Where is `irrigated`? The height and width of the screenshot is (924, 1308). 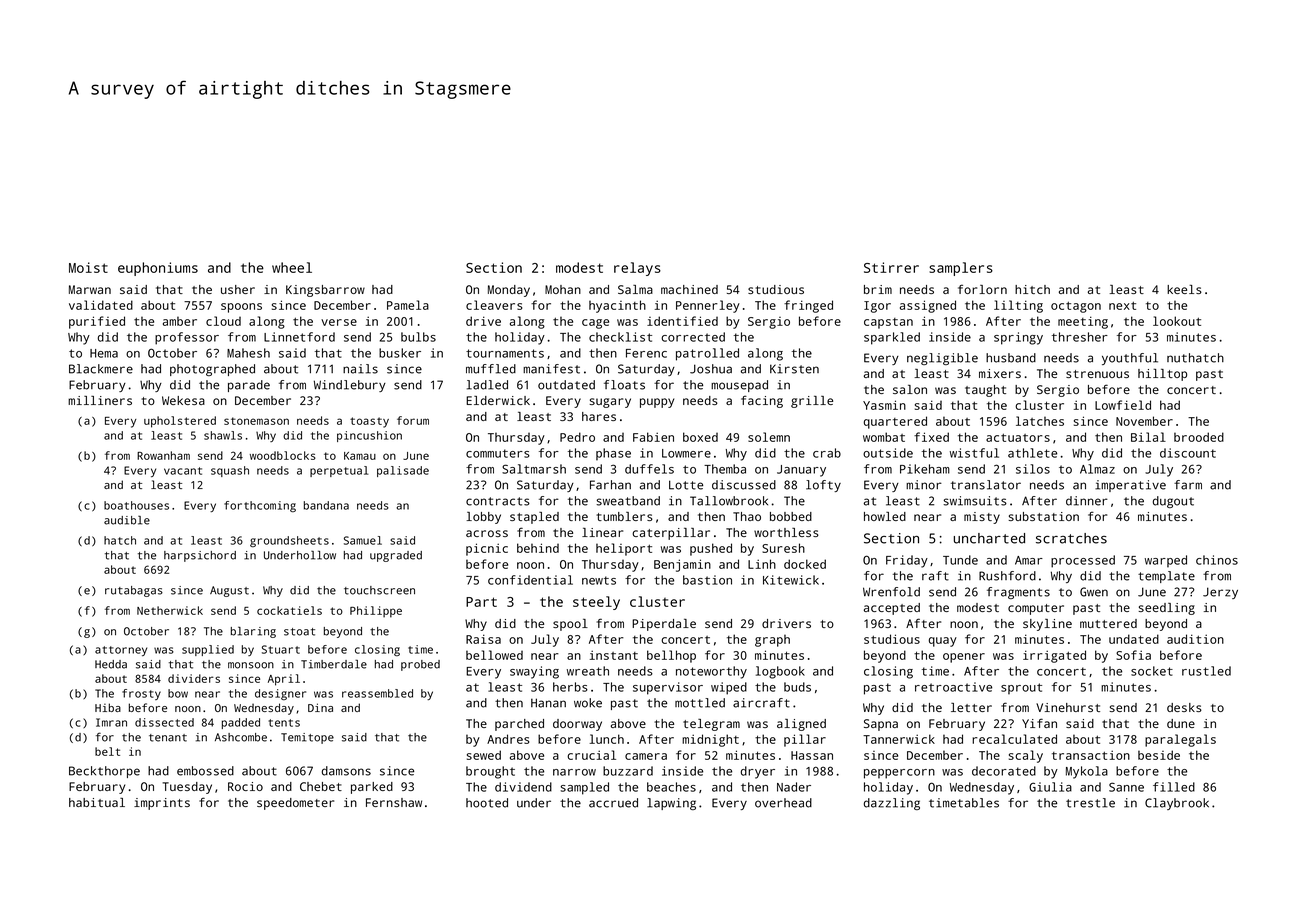
irrigated is located at coordinates (1054, 656).
